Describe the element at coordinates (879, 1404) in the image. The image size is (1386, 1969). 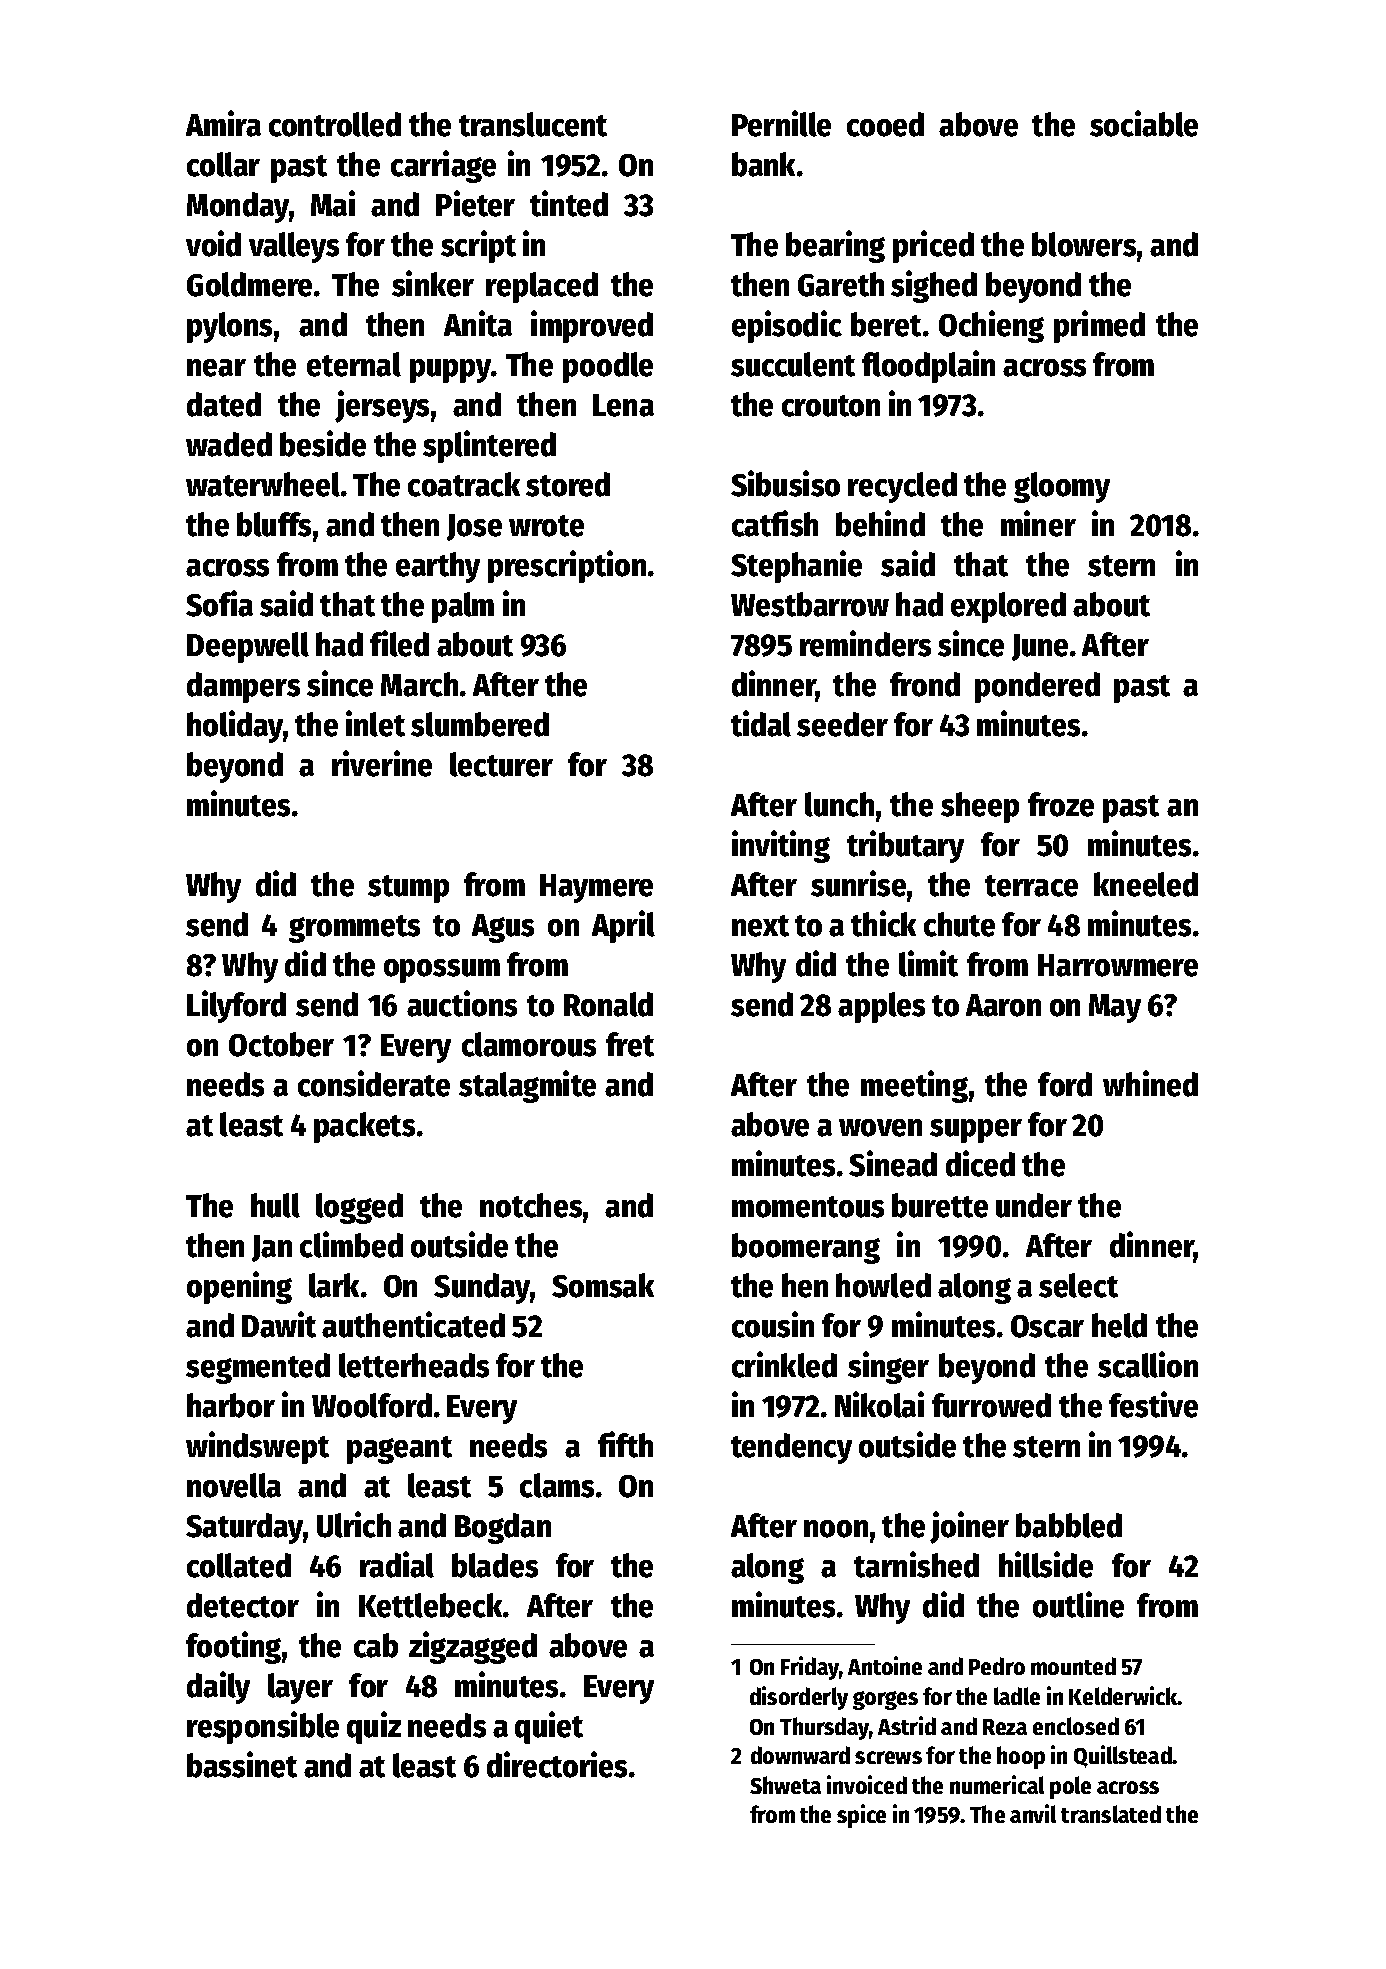
I see `Nikolai` at that location.
